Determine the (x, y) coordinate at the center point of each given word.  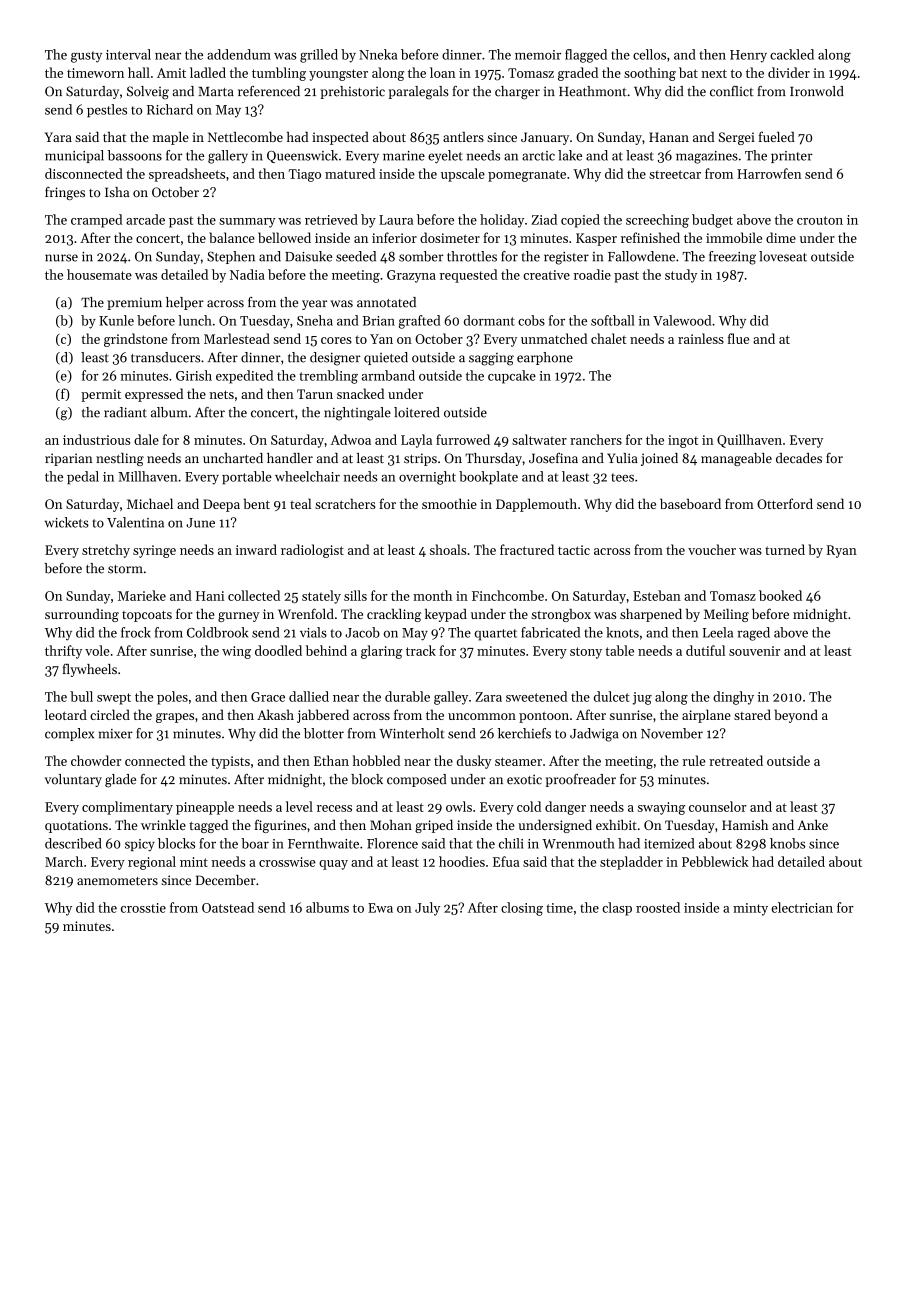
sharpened (651, 615)
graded (578, 74)
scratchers (345, 503)
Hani (210, 596)
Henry (748, 56)
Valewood (682, 320)
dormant (489, 320)
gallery (228, 157)
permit (101, 395)
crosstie (143, 908)
